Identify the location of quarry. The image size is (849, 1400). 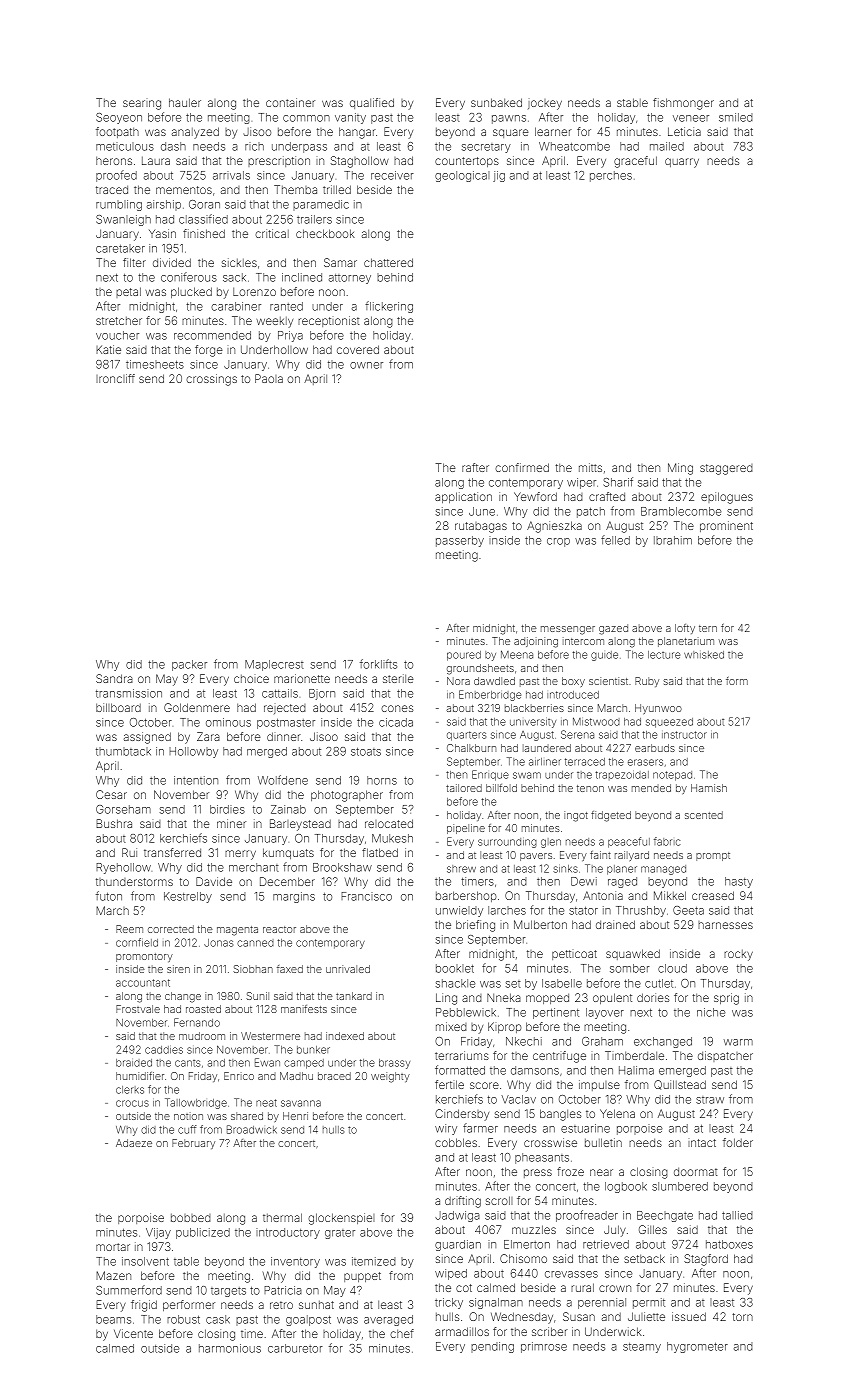
(682, 163).
